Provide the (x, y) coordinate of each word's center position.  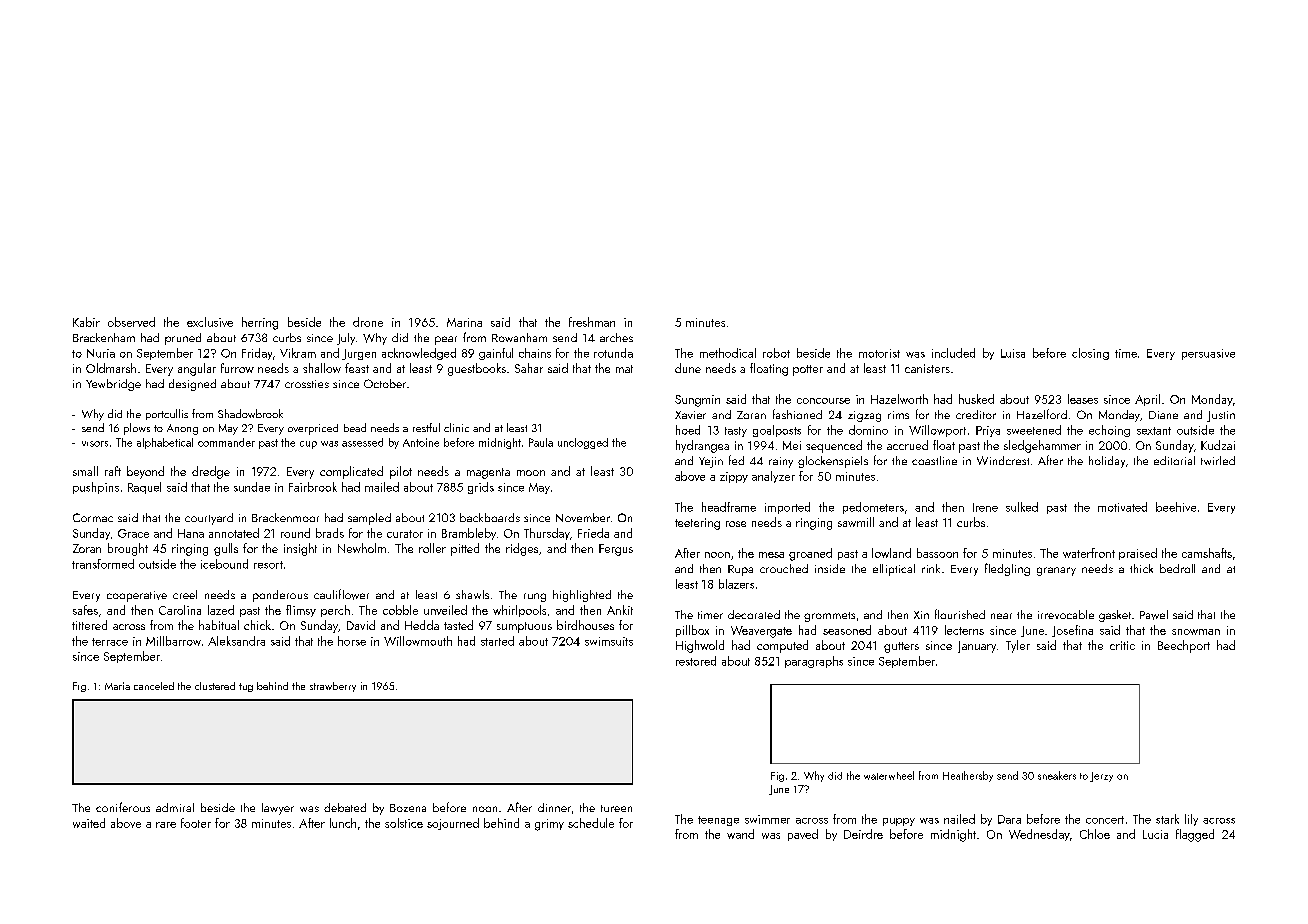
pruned (183, 339)
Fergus (616, 550)
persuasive (1208, 354)
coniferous (123, 807)
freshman (592, 322)
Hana (191, 533)
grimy (549, 825)
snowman (1196, 632)
